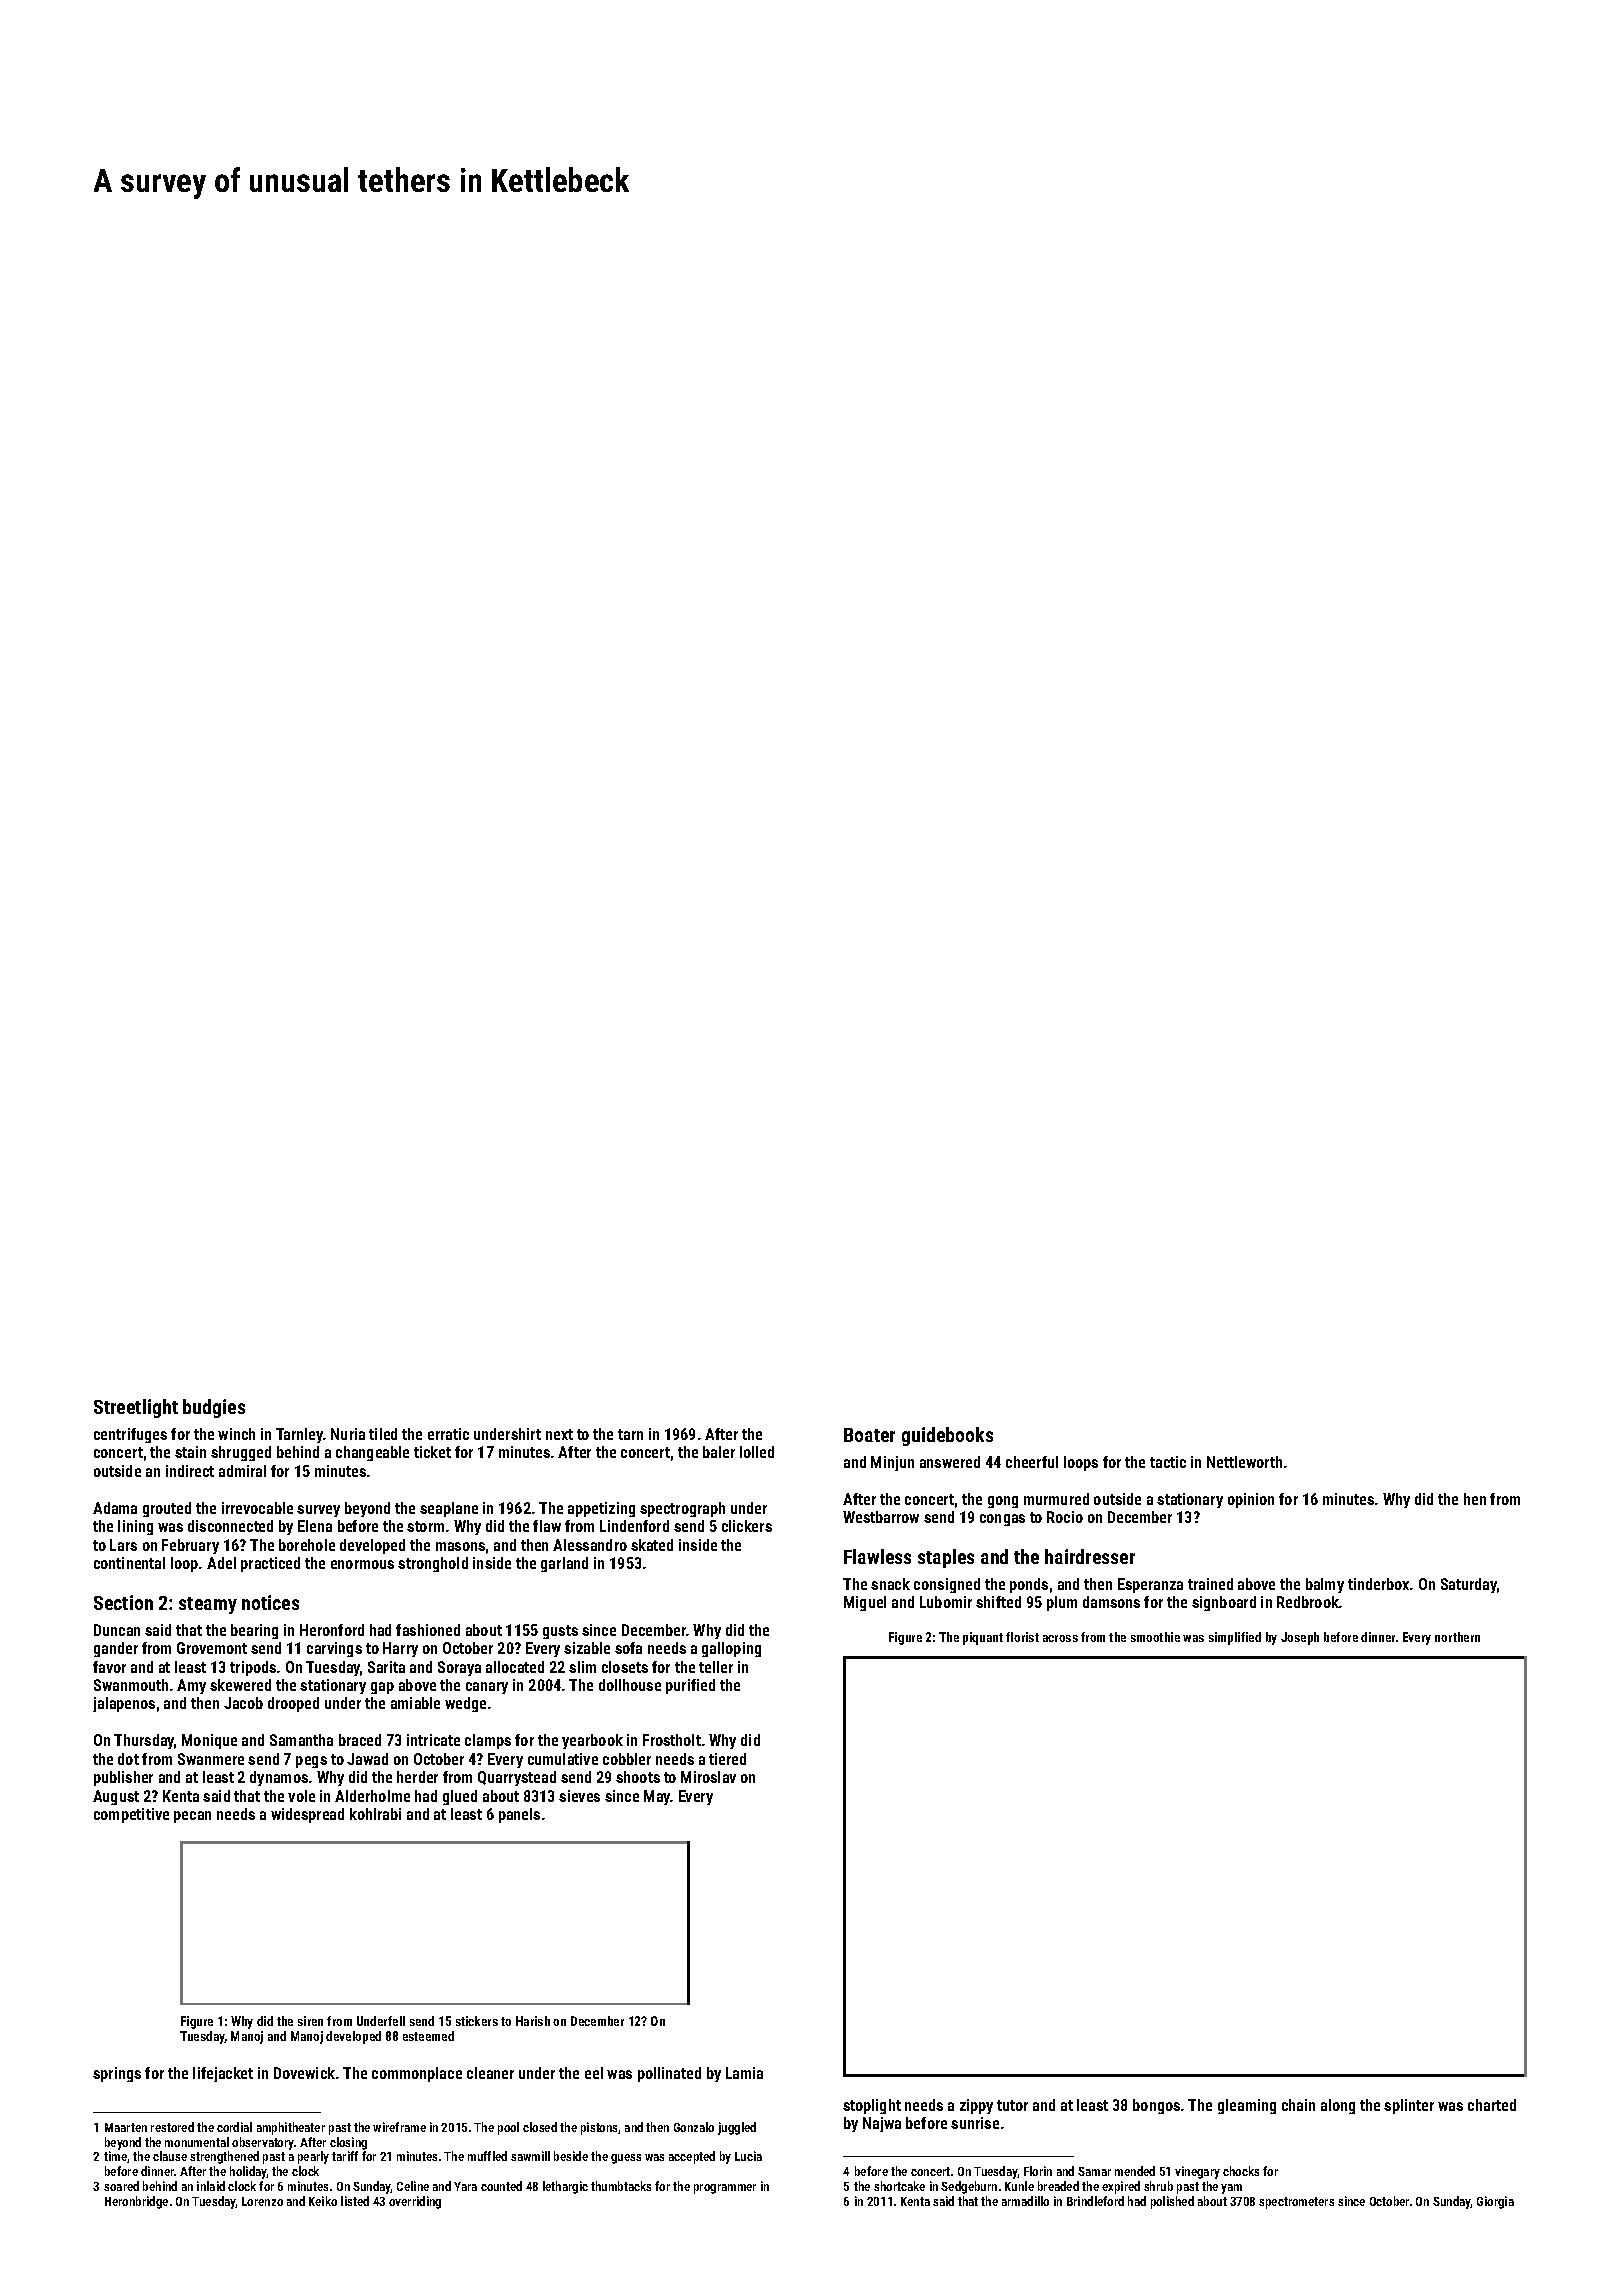  I want to click on baler, so click(719, 1452).
